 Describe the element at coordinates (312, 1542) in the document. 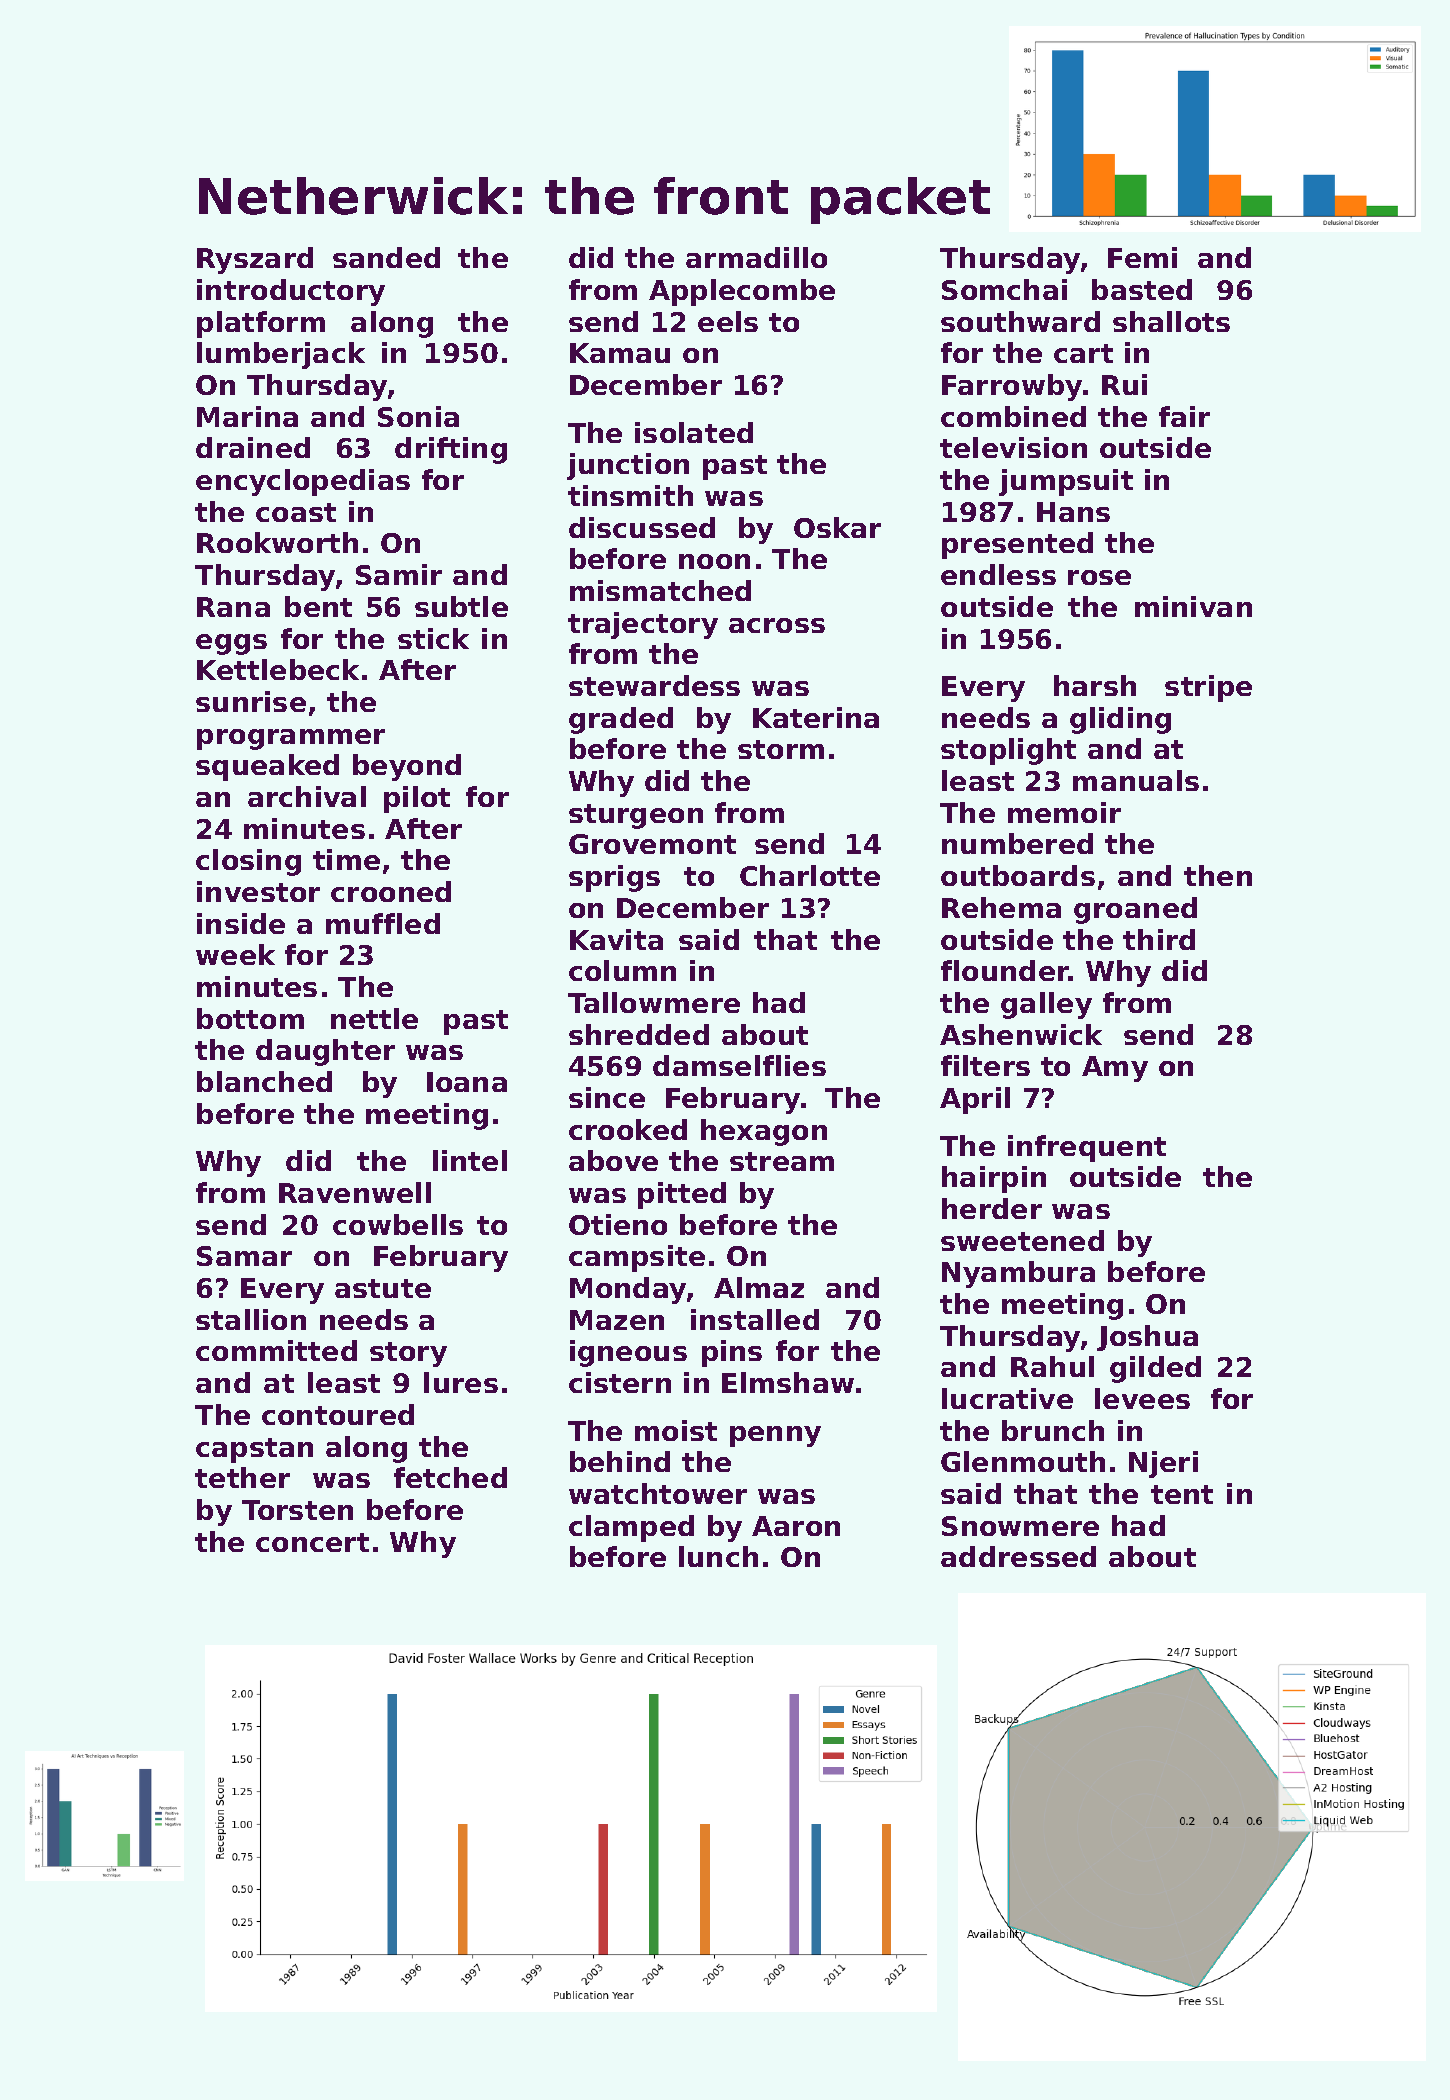

I see `concert` at that location.
